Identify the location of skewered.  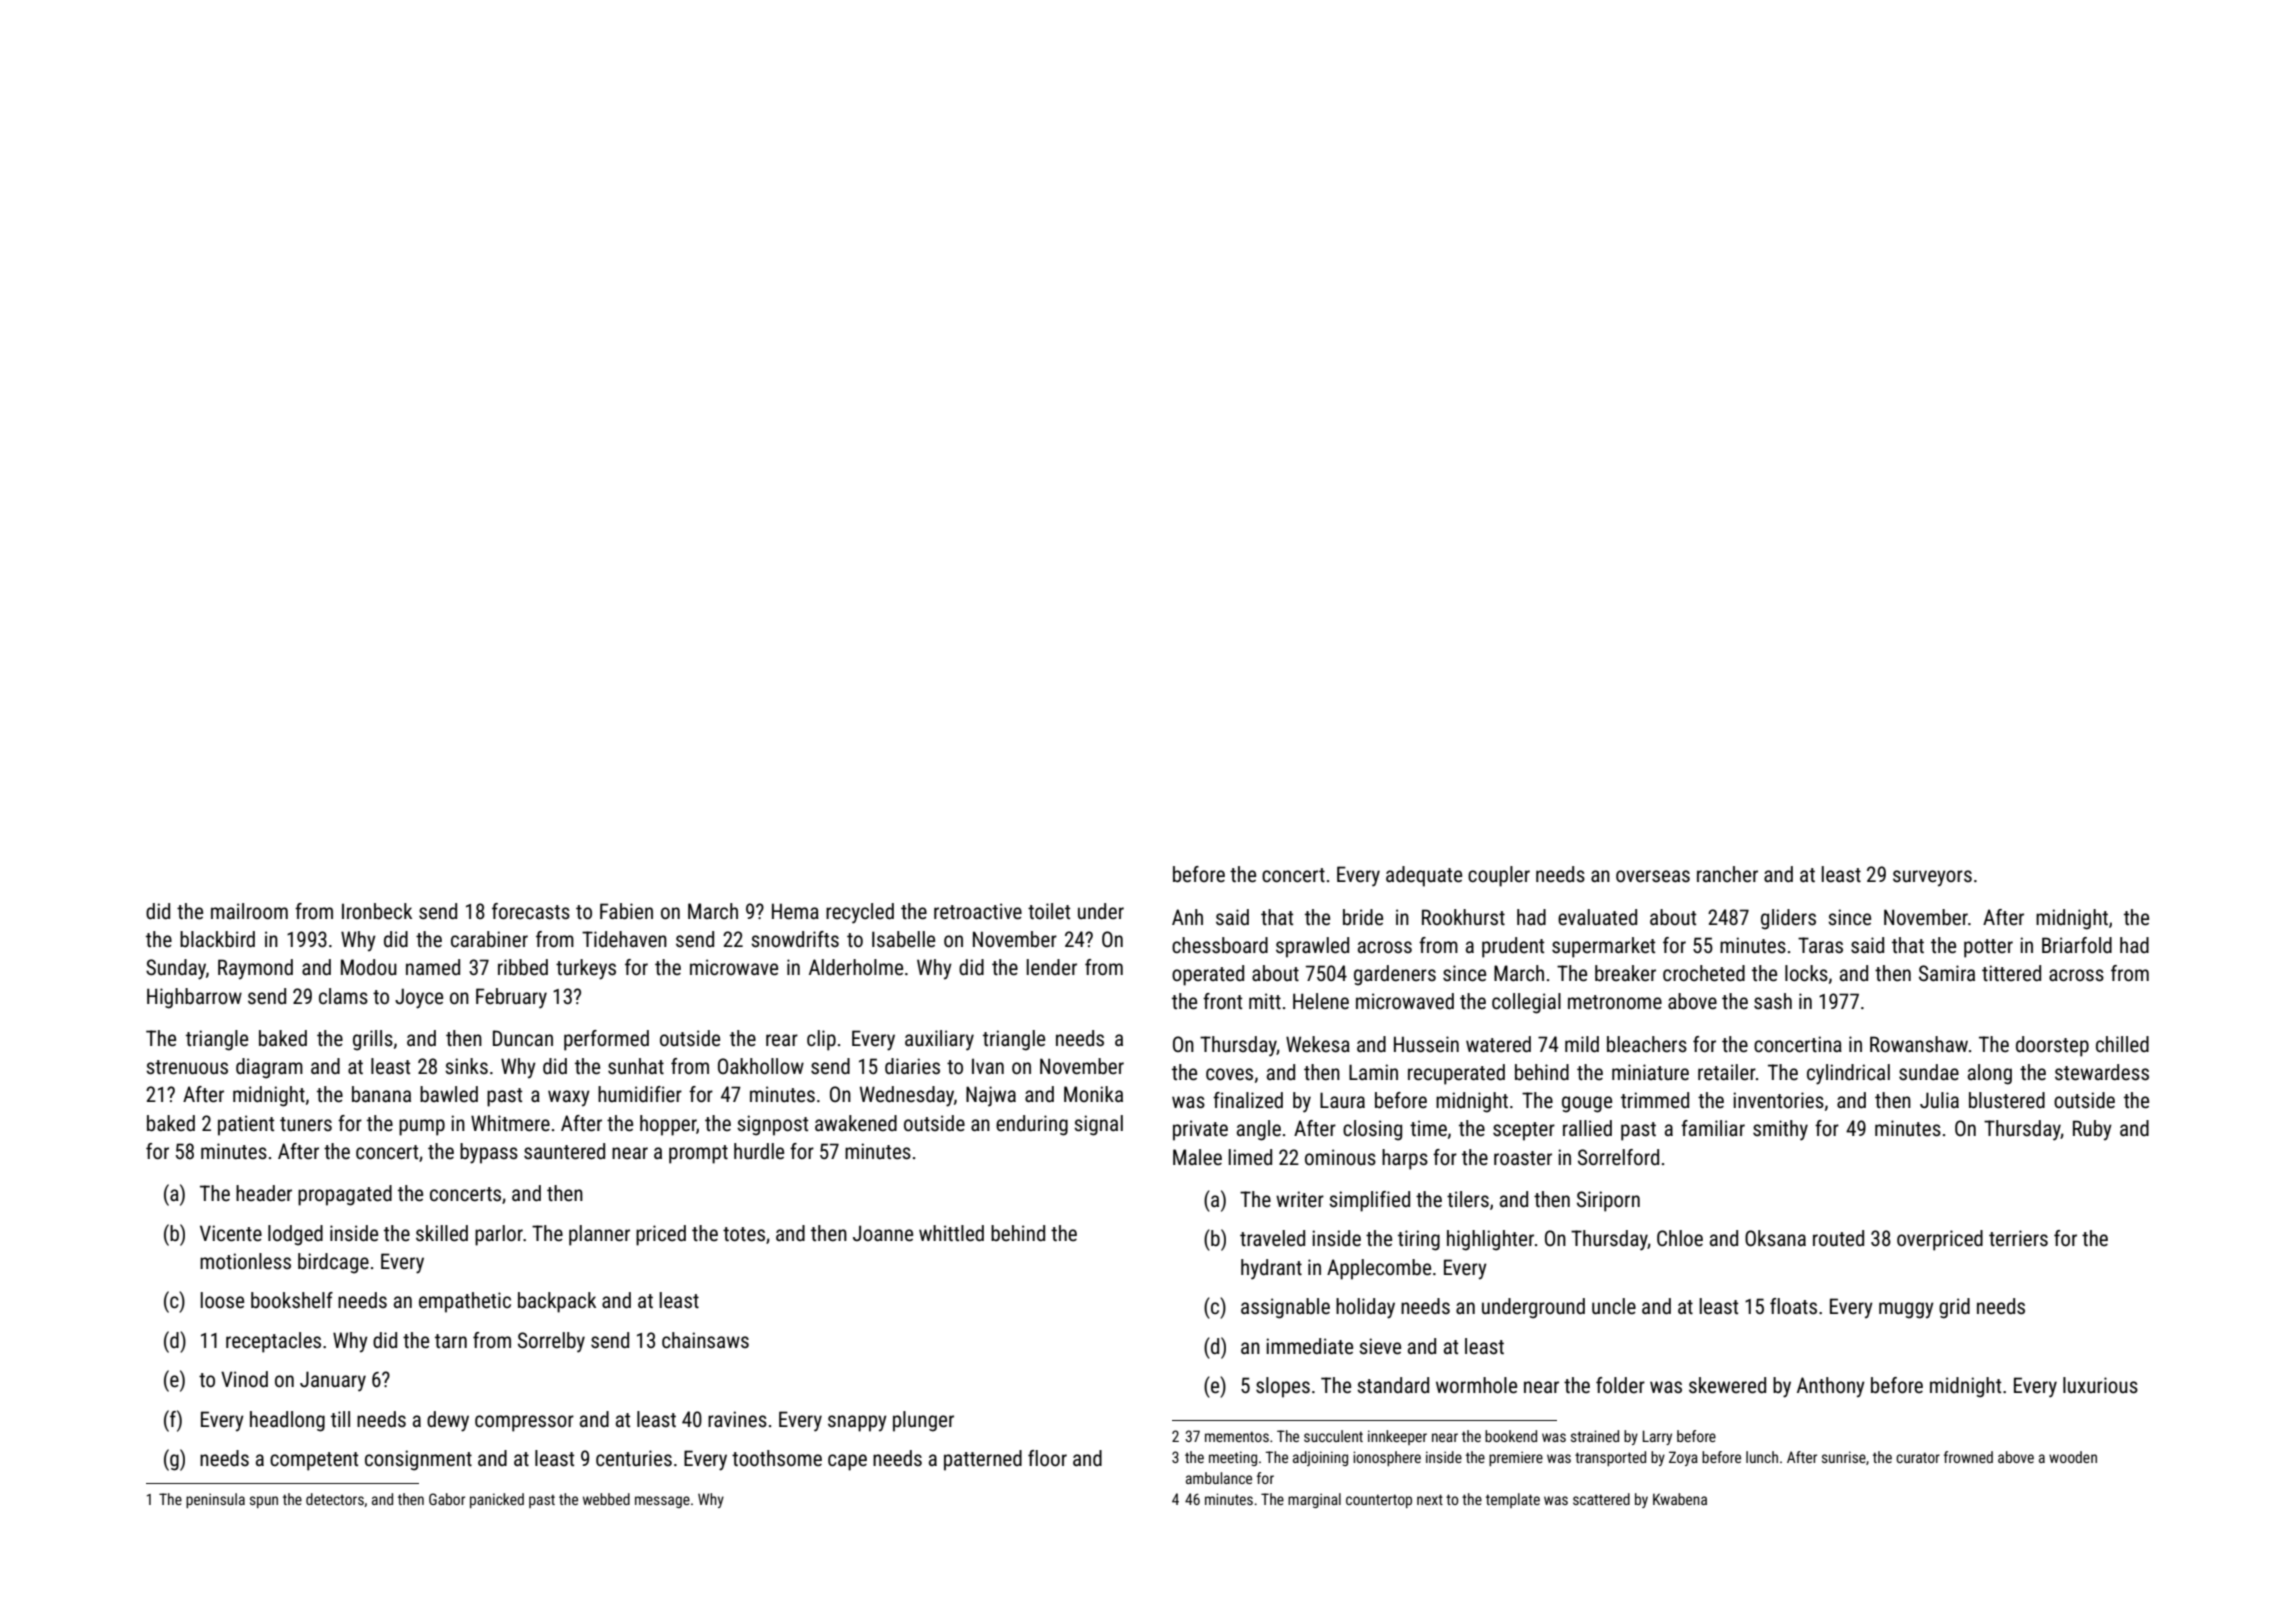
(1727, 1385).
